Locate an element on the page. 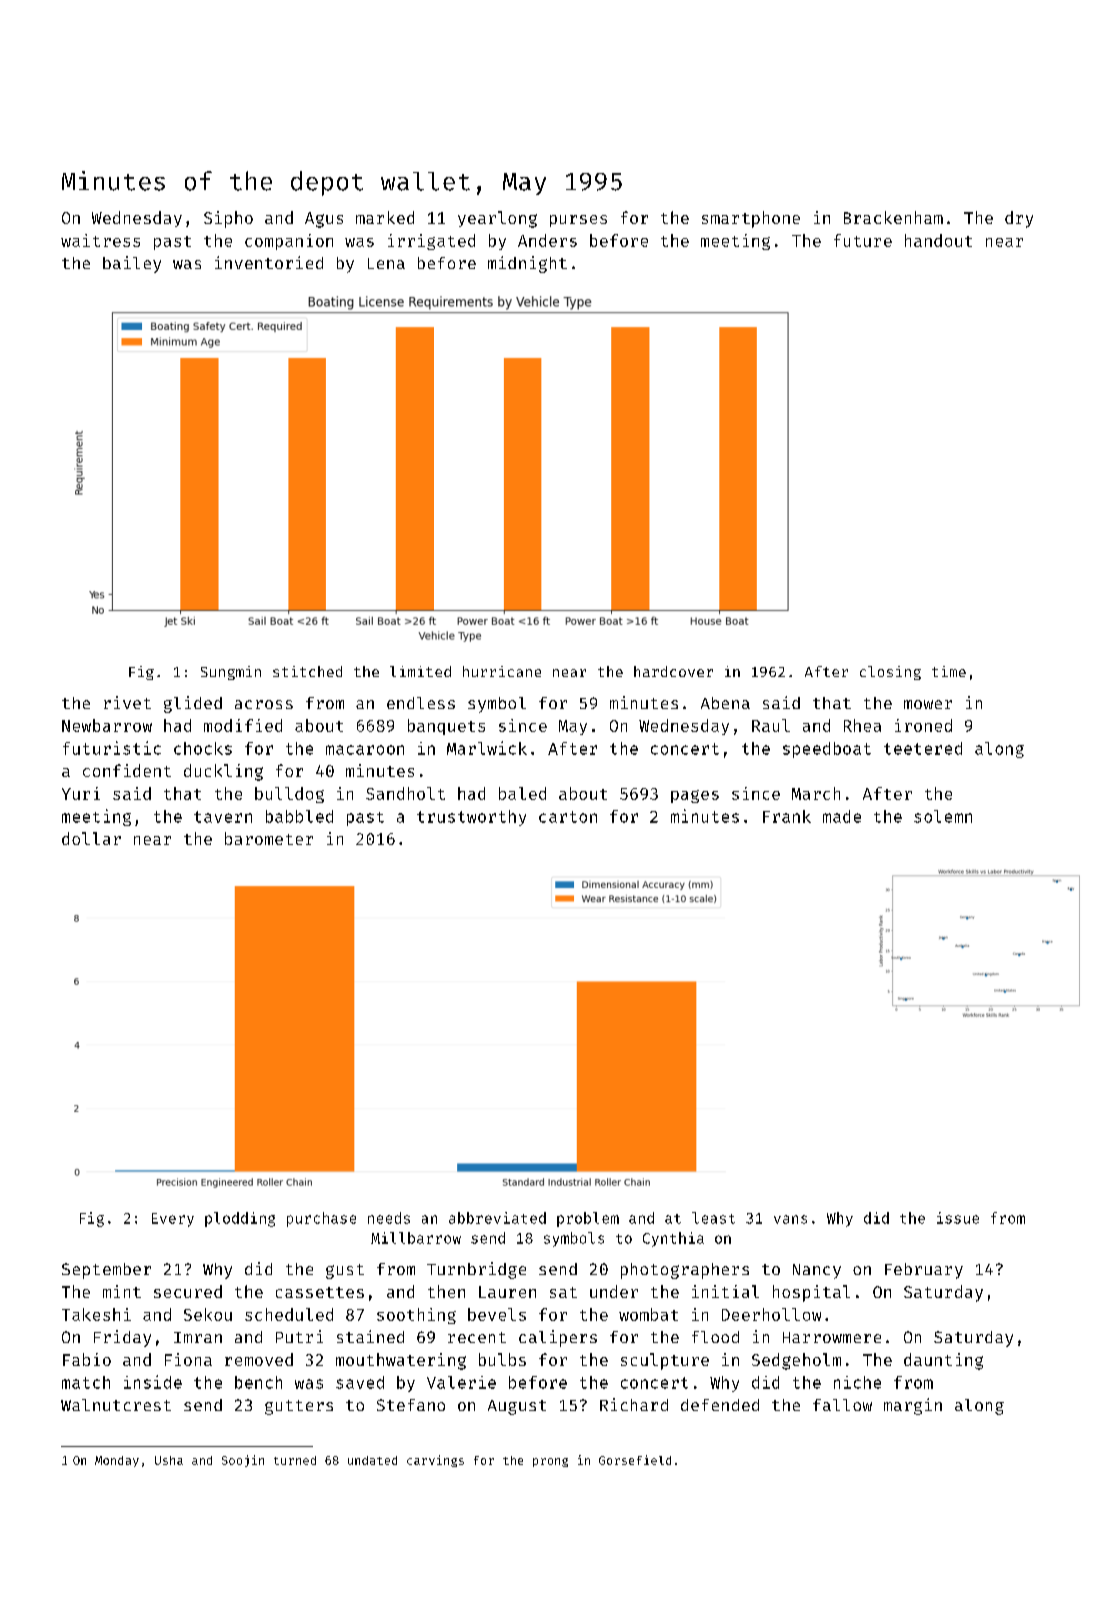  Lena is located at coordinates (386, 263).
